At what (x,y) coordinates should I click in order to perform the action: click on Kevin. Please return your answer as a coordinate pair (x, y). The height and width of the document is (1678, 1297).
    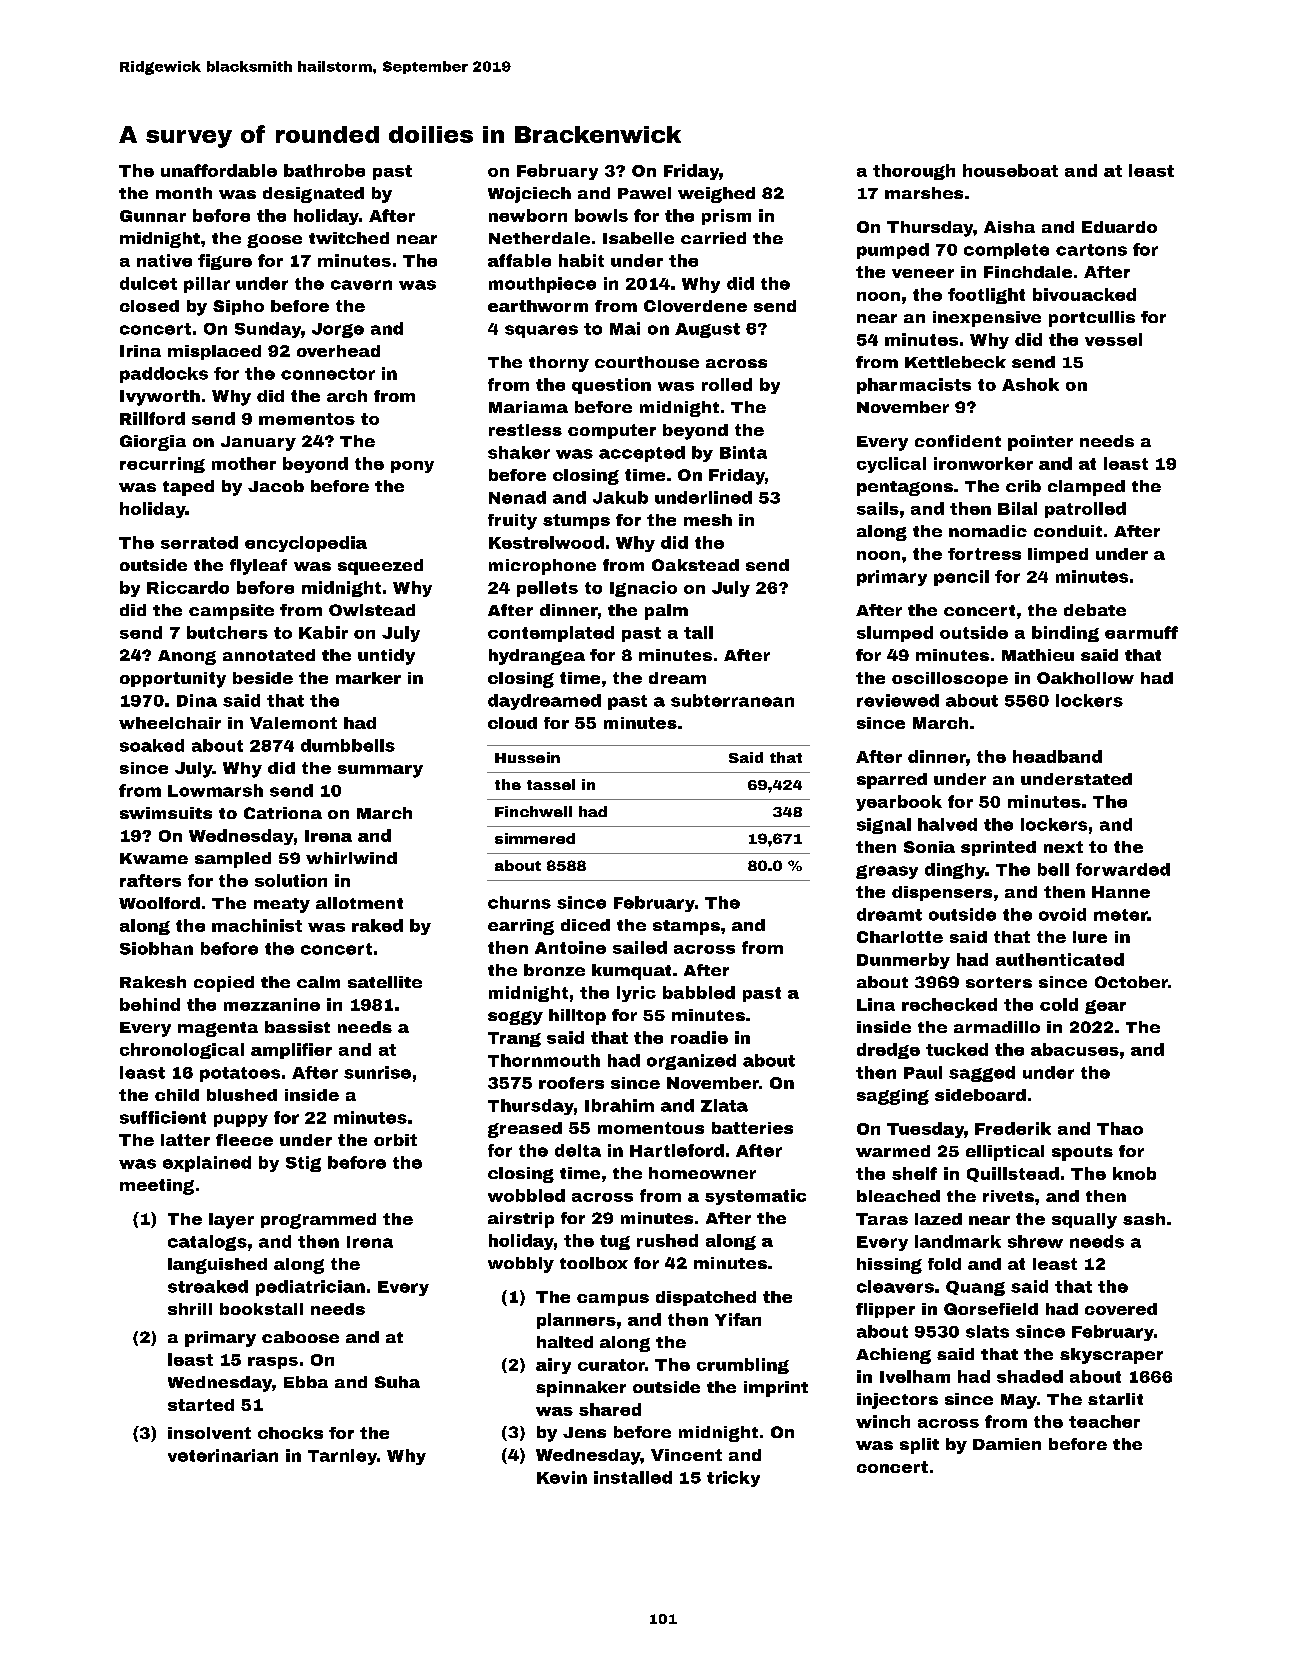
    Looking at the image, I should click on (562, 1477).
